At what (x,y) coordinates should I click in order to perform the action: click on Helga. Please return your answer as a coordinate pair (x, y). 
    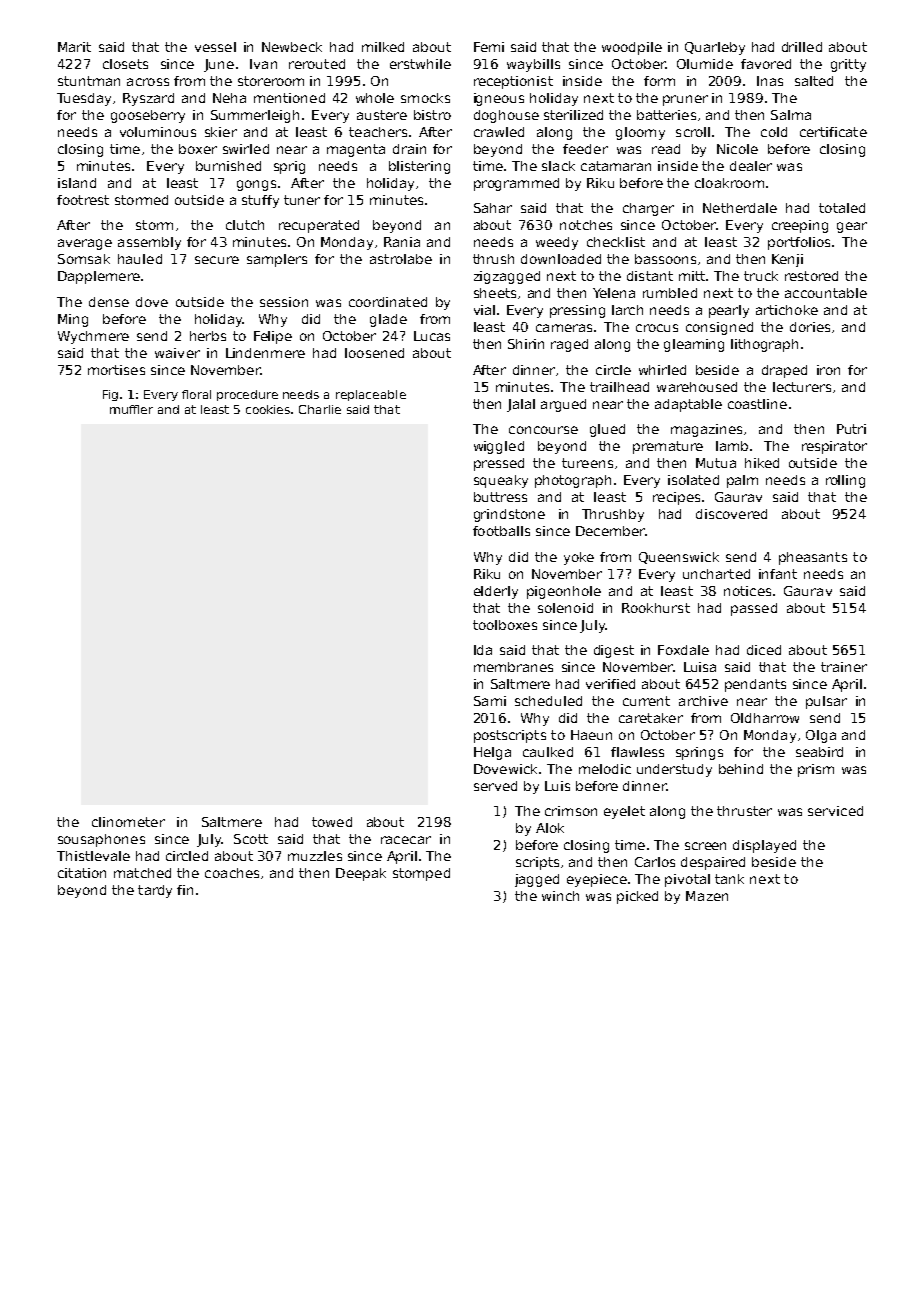
    Looking at the image, I should click on (492, 753).
